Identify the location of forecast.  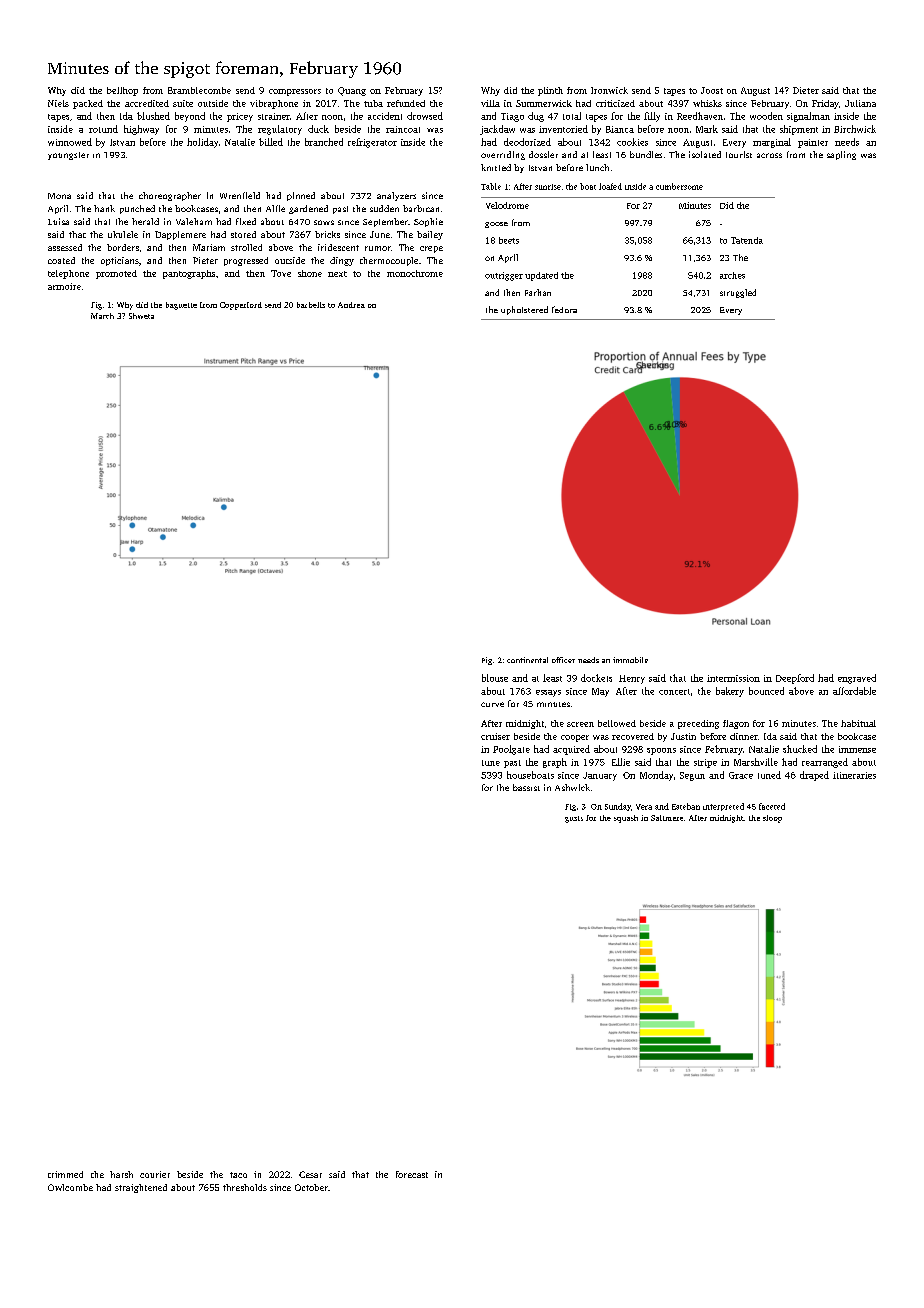
(412, 1174).
